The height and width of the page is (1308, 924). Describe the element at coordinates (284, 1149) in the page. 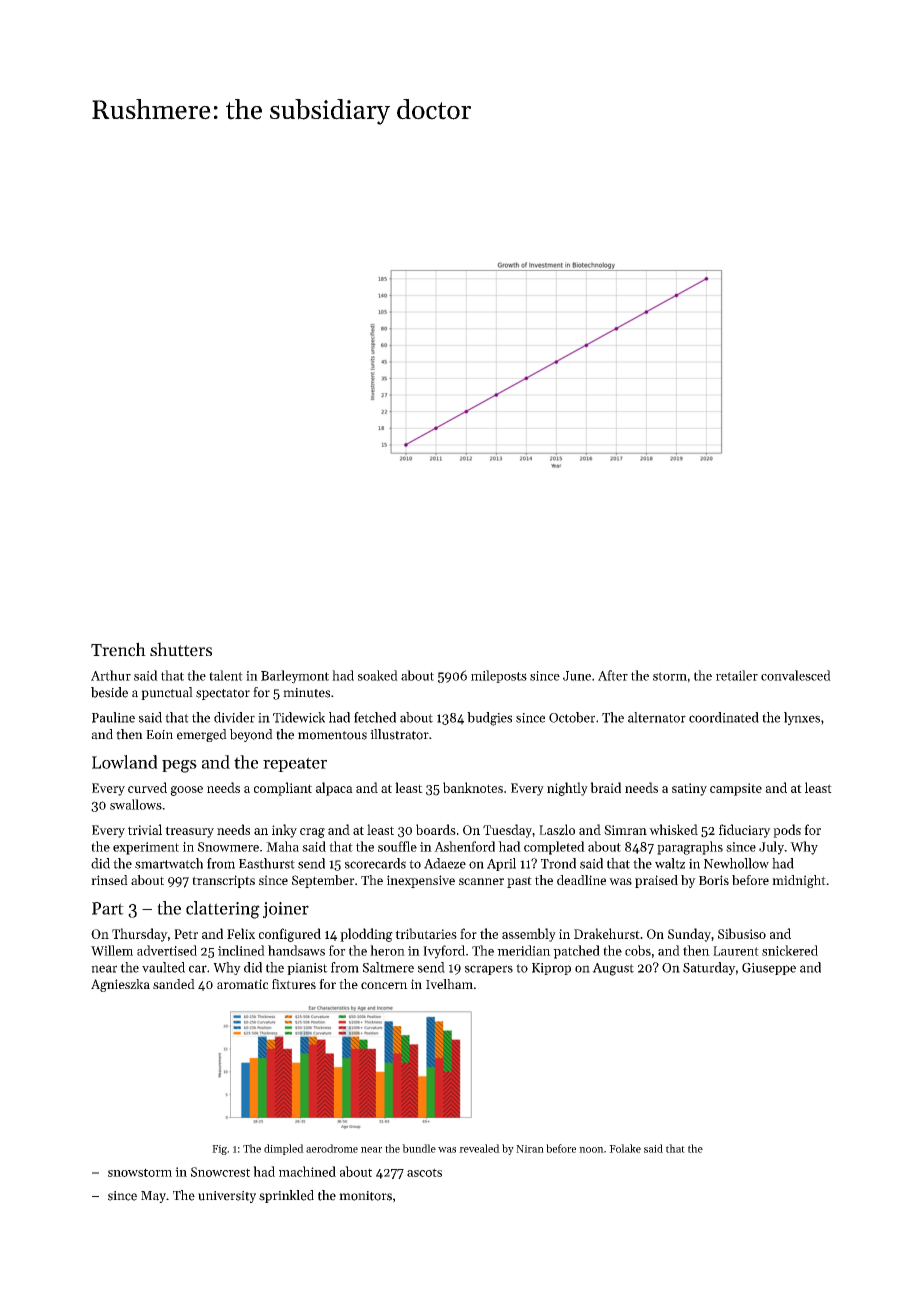

I see `dimpled` at that location.
